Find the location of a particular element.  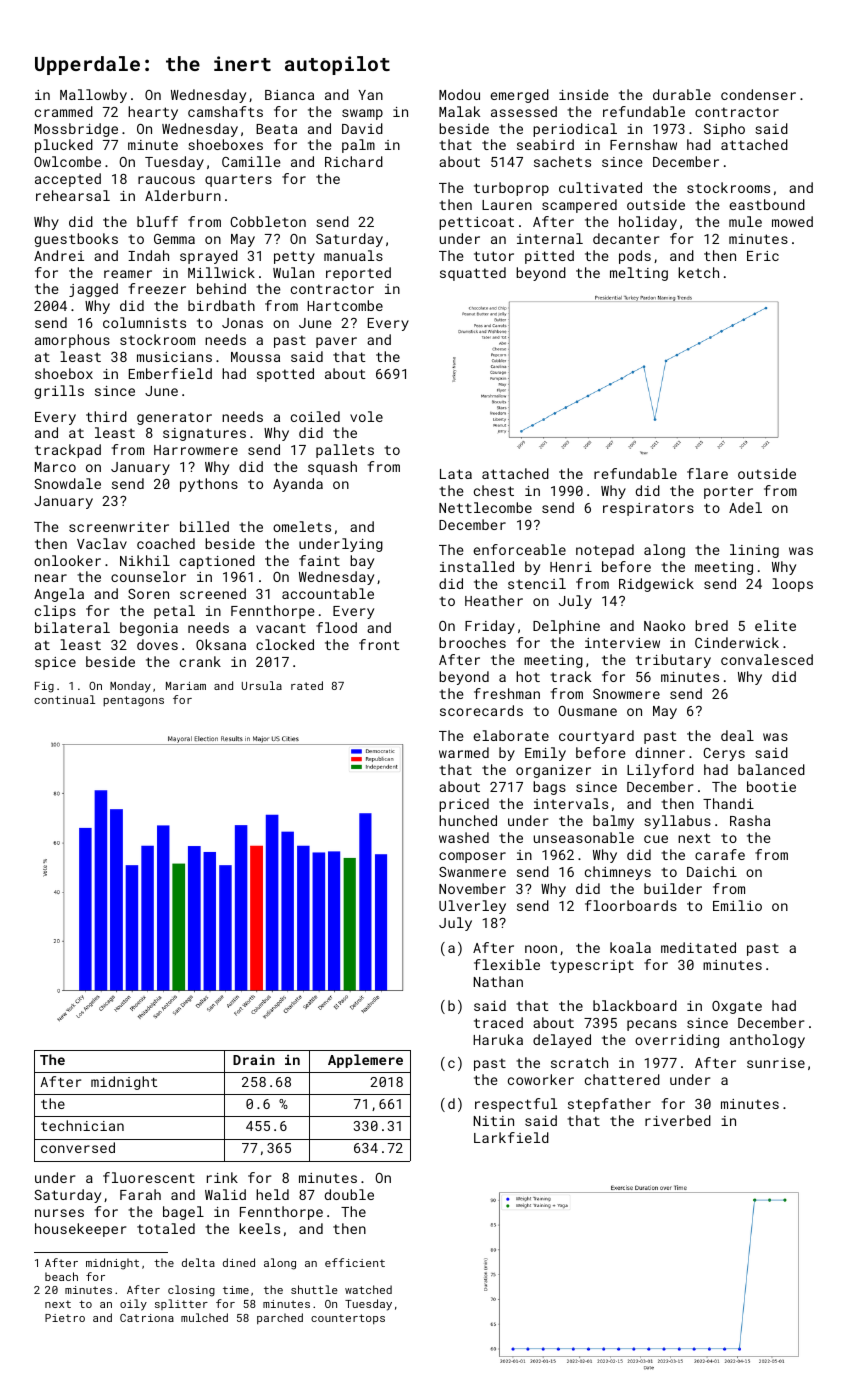

Haruka is located at coordinates (498, 1039).
